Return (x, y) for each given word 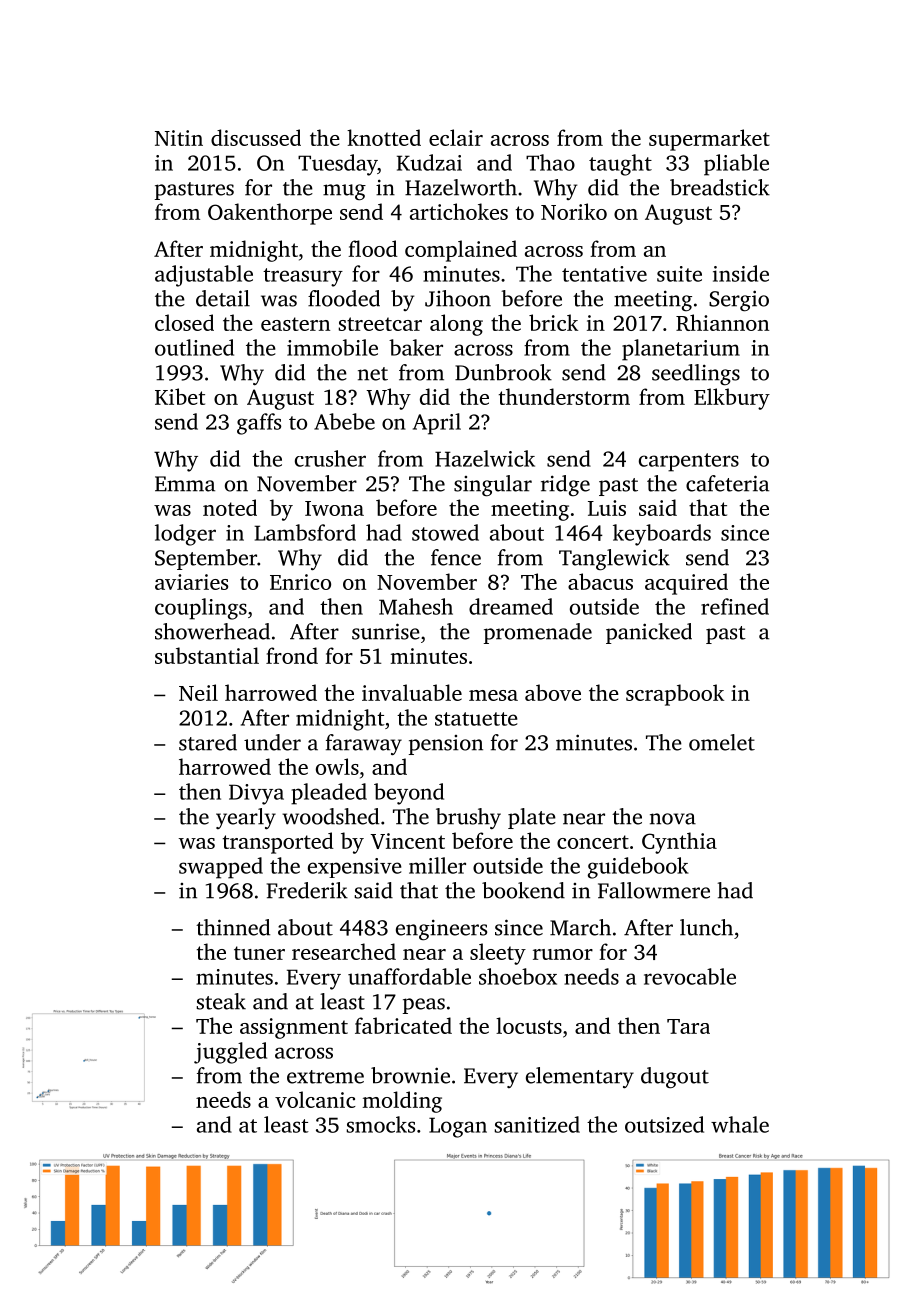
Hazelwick (485, 458)
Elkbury (732, 399)
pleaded (329, 794)
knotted (384, 137)
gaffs (259, 424)
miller (437, 865)
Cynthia (679, 843)
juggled (230, 1053)
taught (620, 165)
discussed (256, 137)
